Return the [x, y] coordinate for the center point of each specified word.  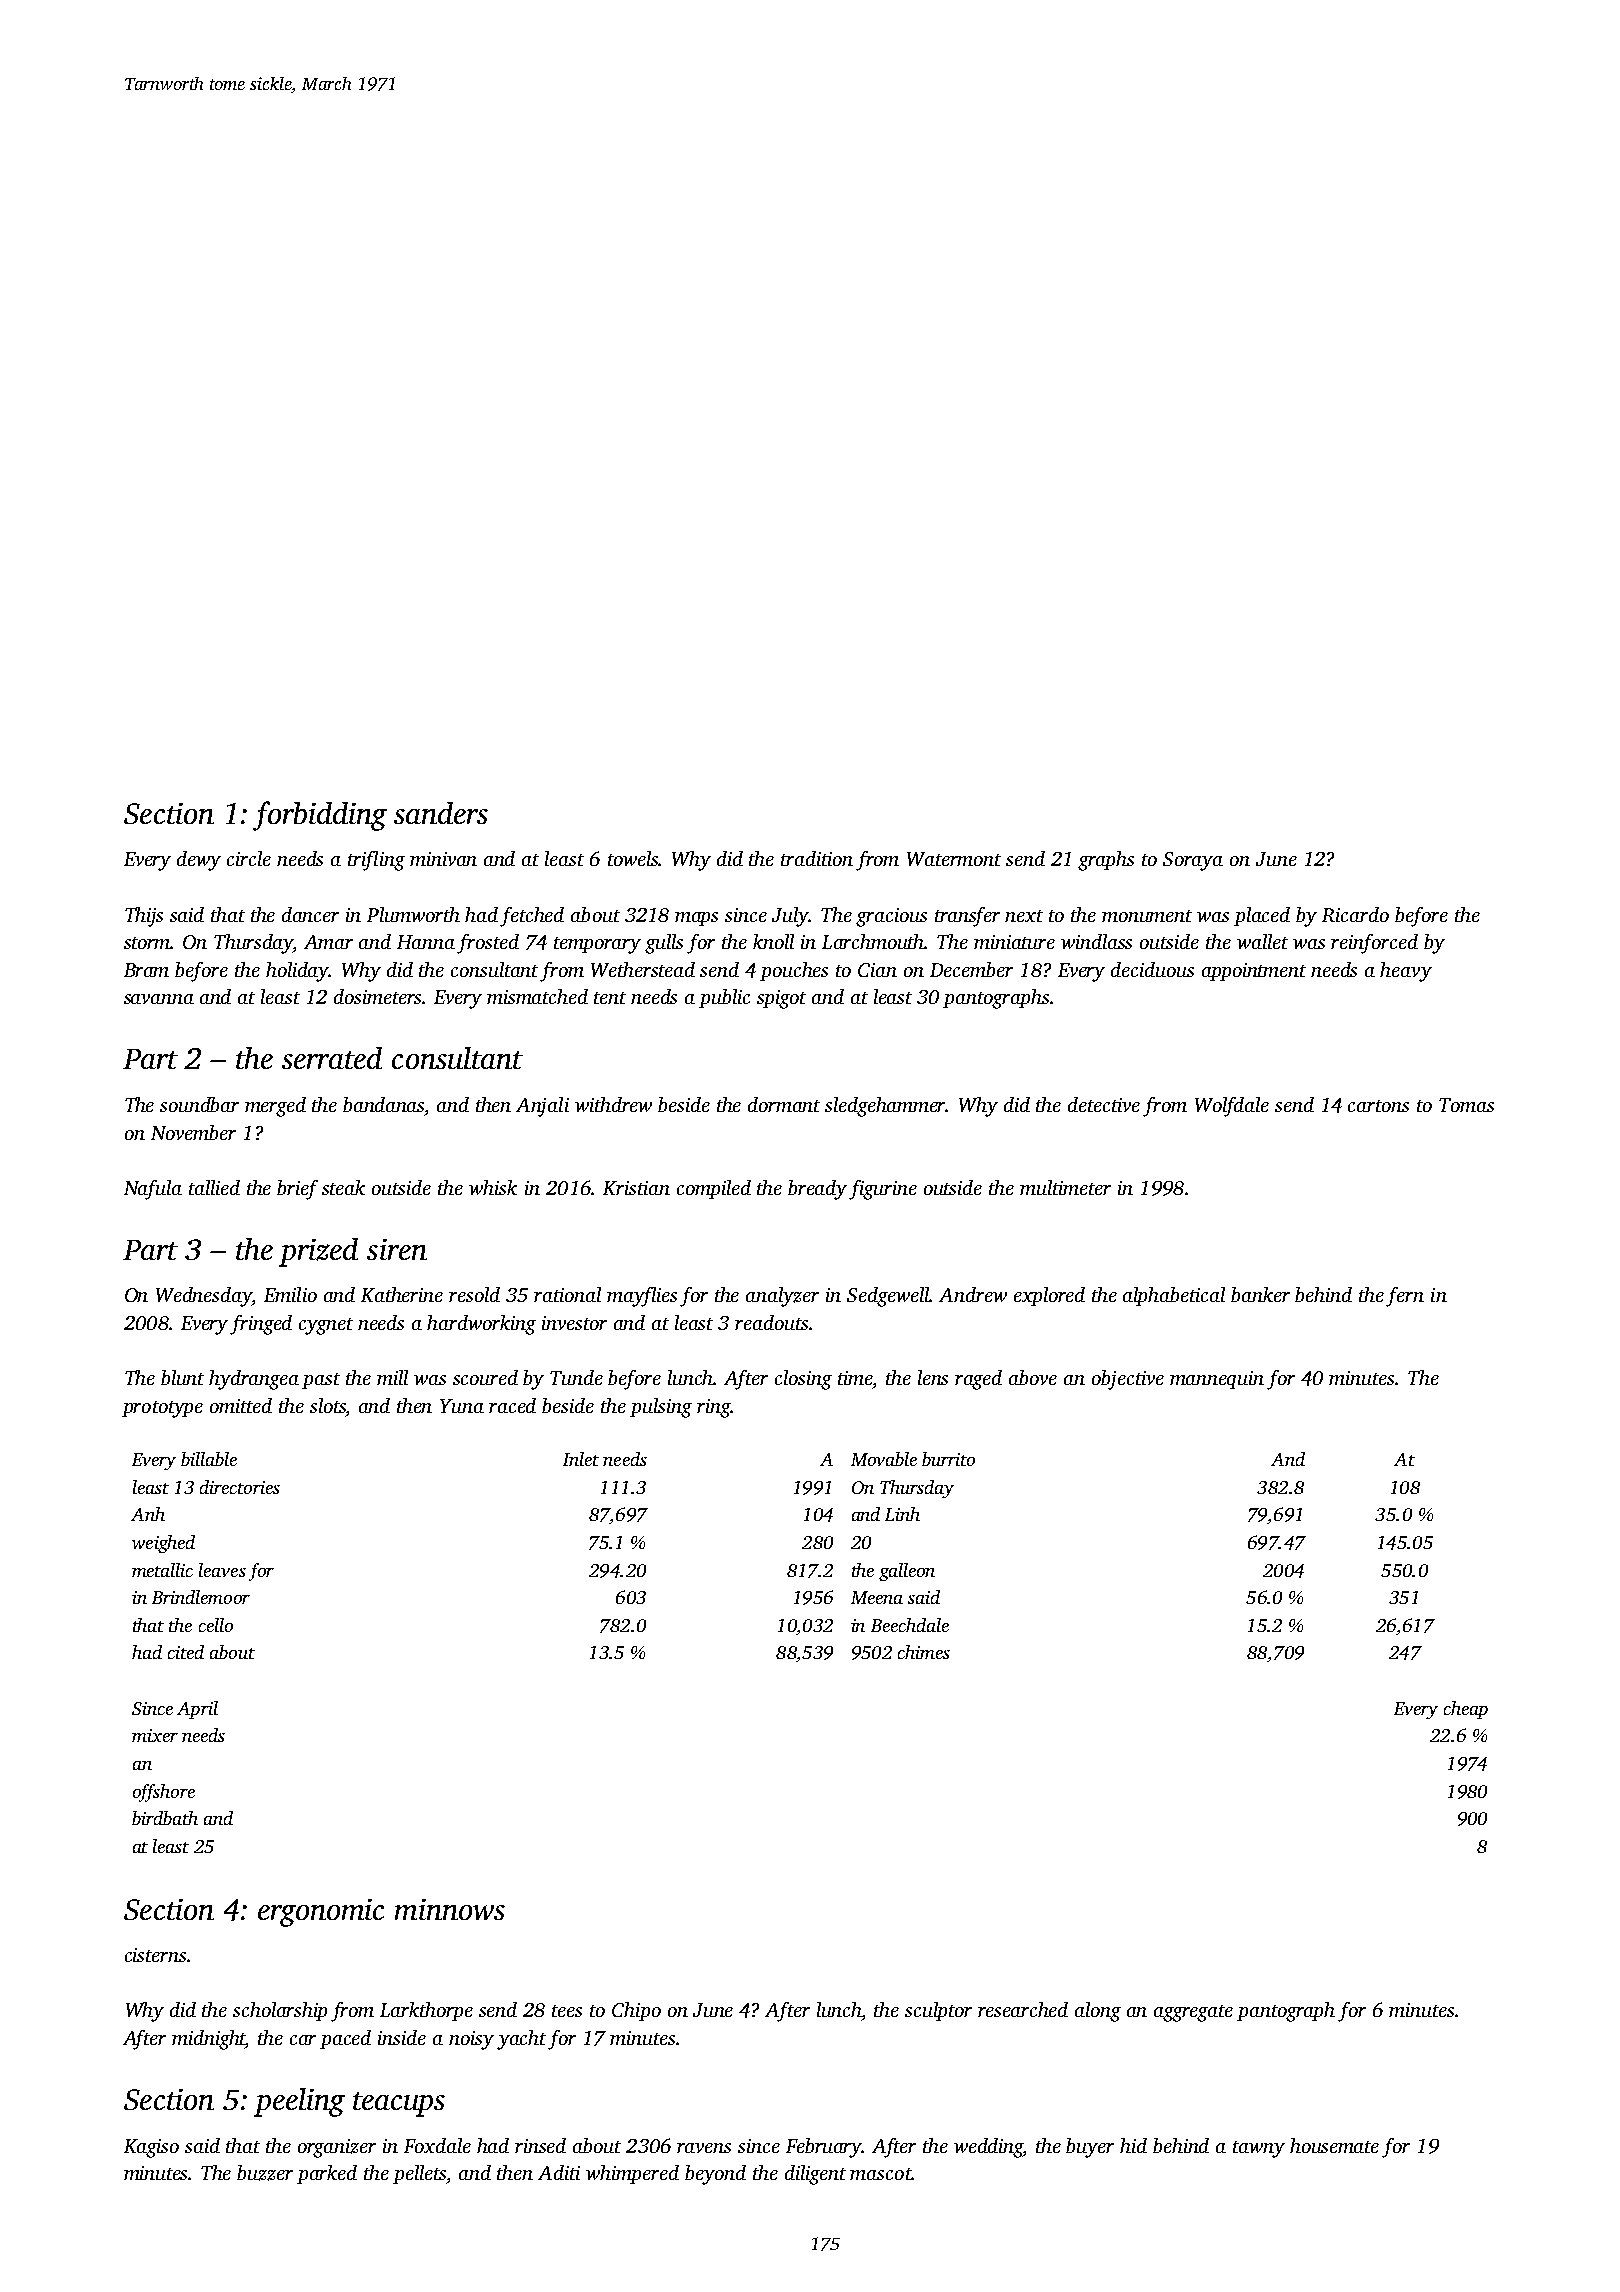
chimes [924, 1652]
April [197, 1710]
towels [633, 858]
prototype [162, 1409]
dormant [784, 1104]
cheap [1466, 1710]
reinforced [1374, 944]
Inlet [581, 1459]
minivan [443, 859]
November [193, 1132]
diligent [815, 2175]
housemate [1334, 2145]
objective [1128, 1380]
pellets [420, 2174]
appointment [1254, 972]
